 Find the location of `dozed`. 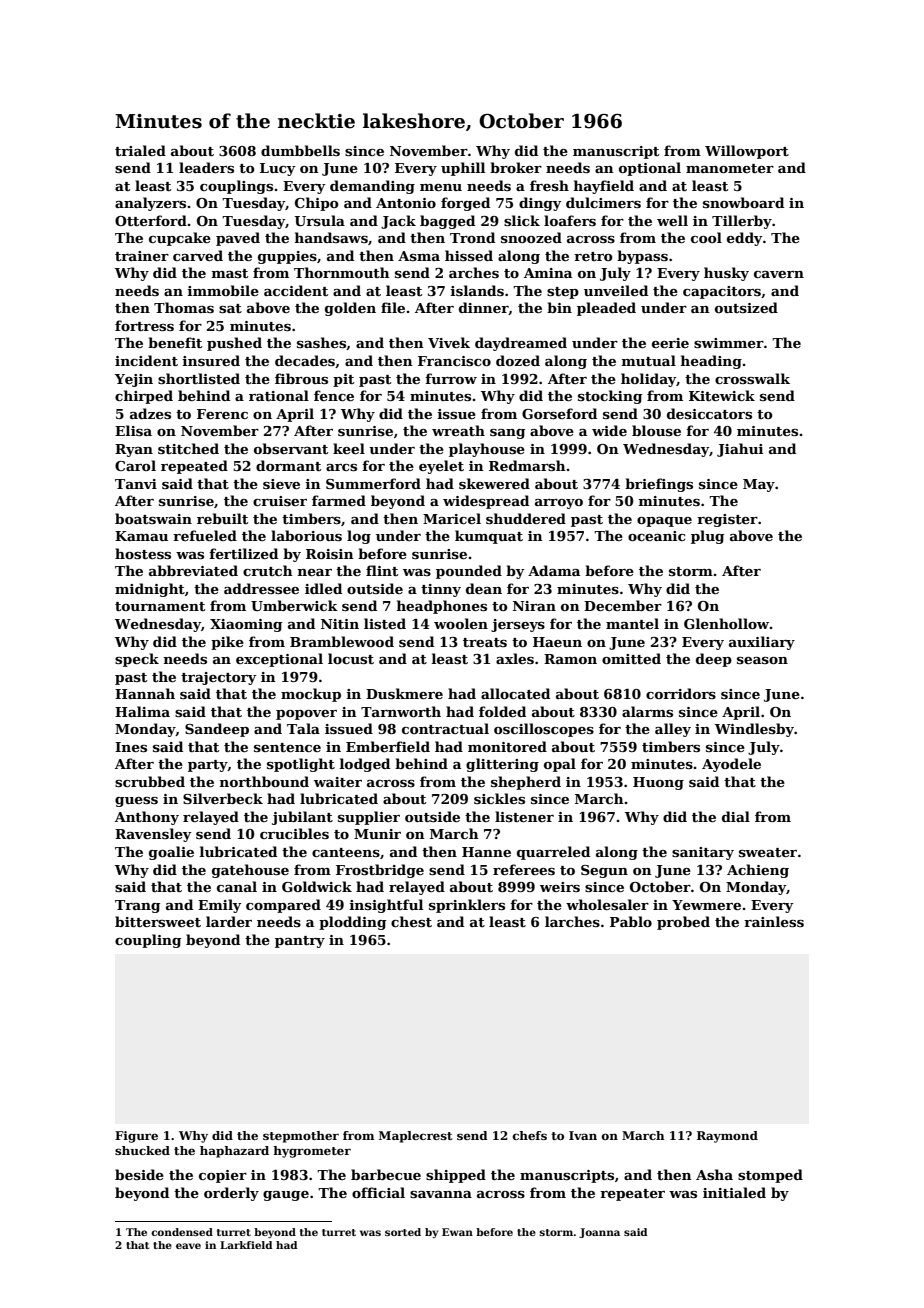

dozed is located at coordinates (518, 360).
